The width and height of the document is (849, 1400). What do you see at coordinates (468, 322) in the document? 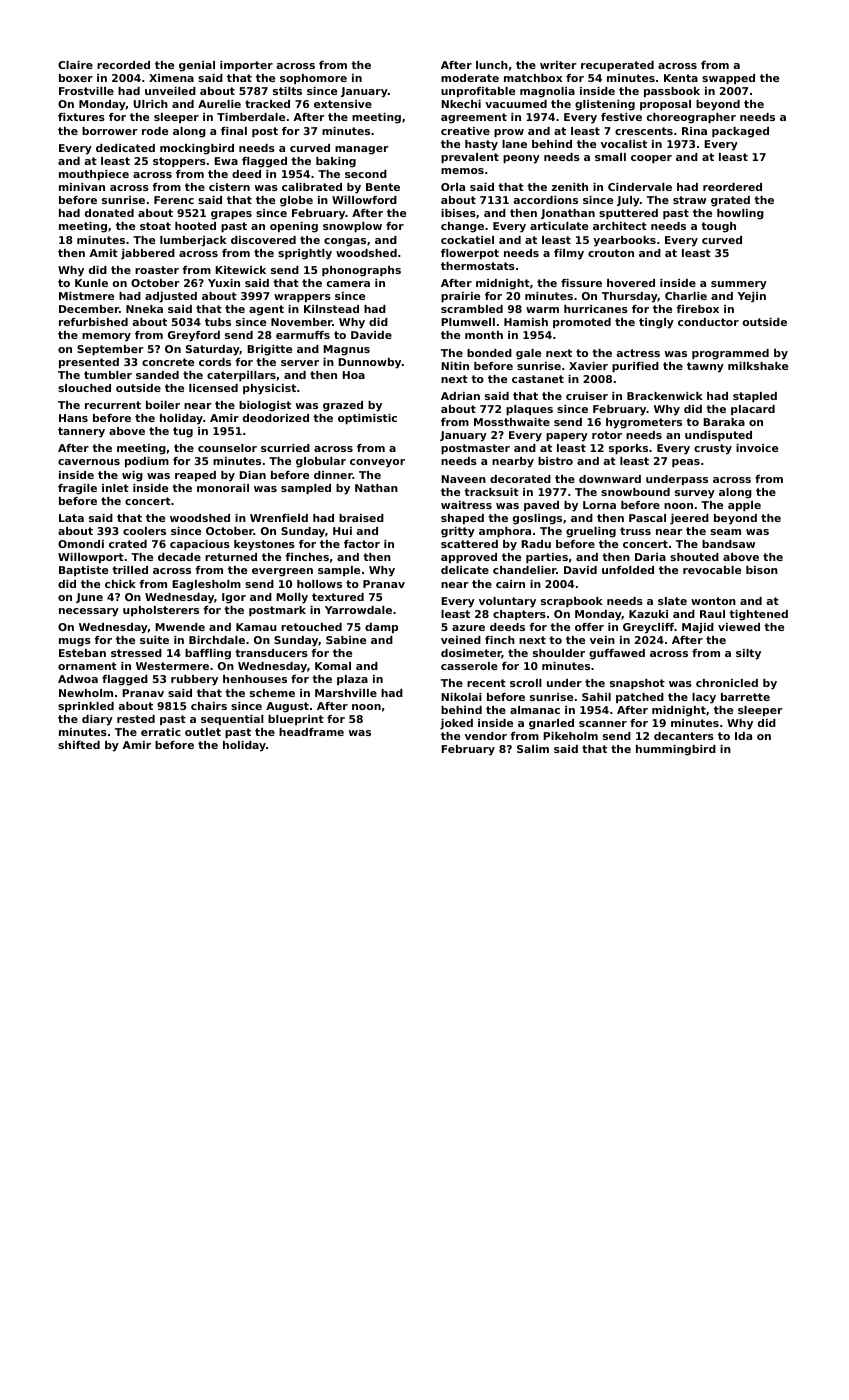
I see `Plumwell` at bounding box center [468, 322].
